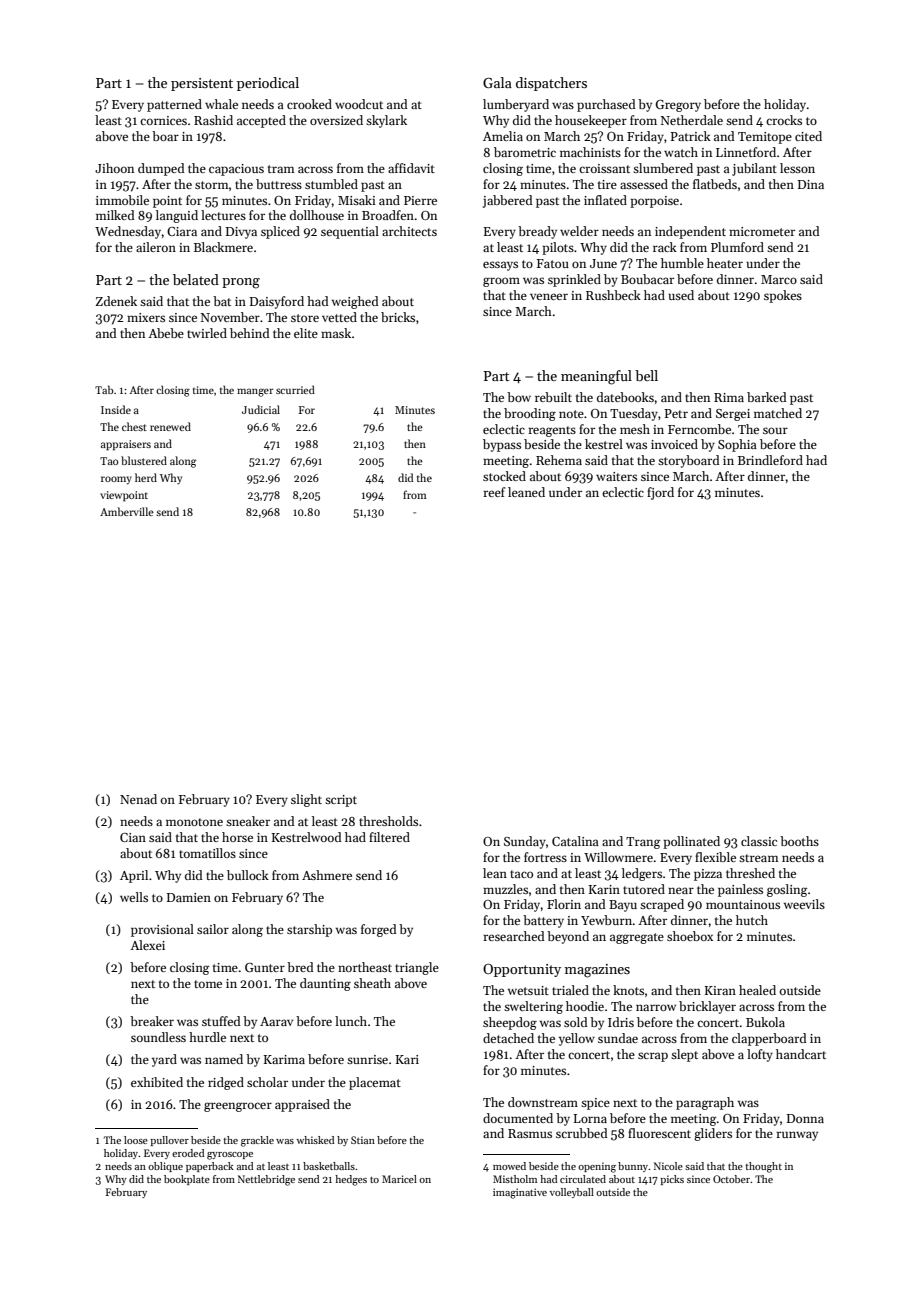 The image size is (924, 1308). What do you see at coordinates (521, 874) in the image?
I see `taco` at bounding box center [521, 874].
